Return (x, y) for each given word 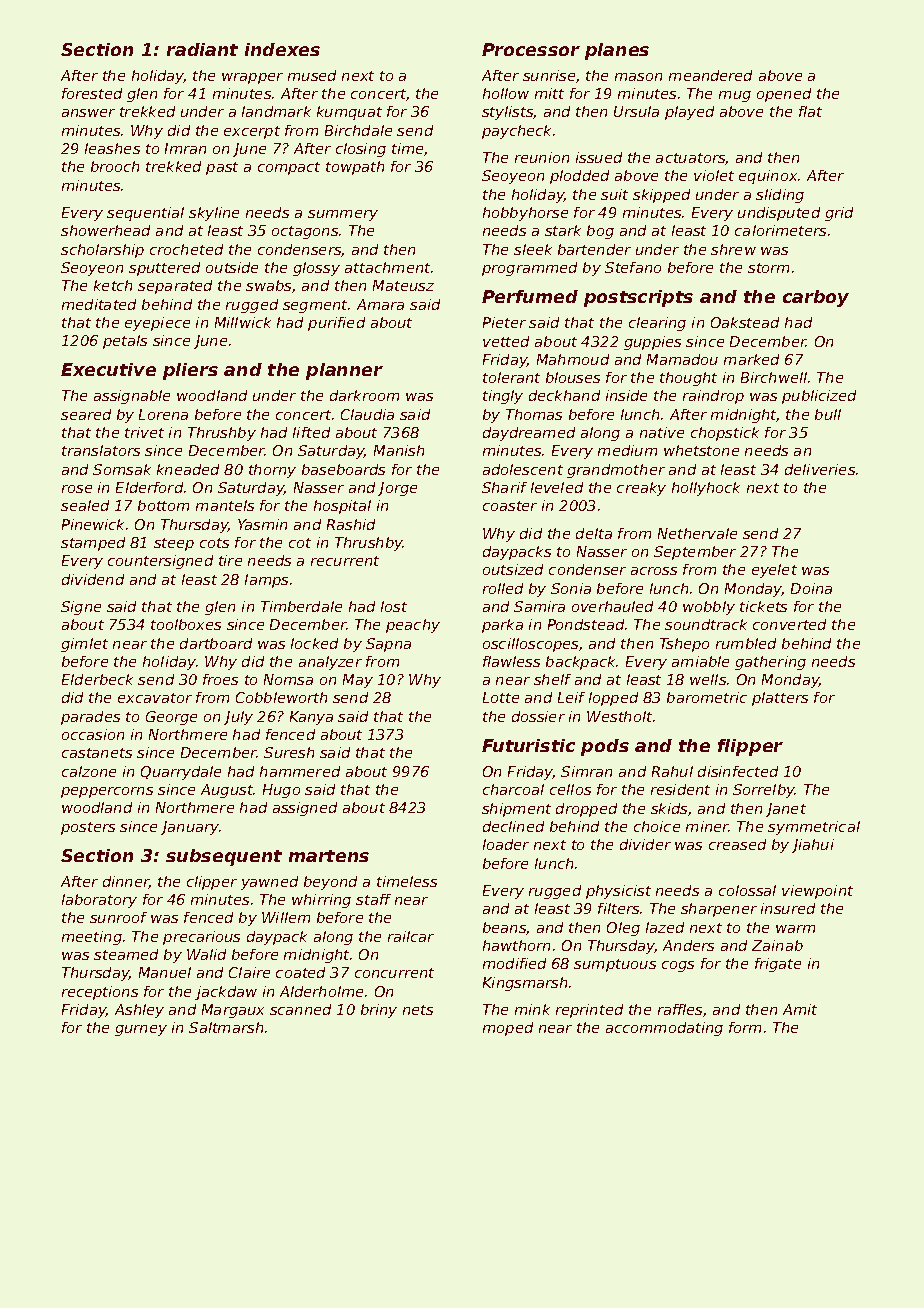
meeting (92, 938)
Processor (531, 49)
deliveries (820, 469)
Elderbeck (97, 679)
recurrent (345, 561)
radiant (202, 49)
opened (784, 95)
